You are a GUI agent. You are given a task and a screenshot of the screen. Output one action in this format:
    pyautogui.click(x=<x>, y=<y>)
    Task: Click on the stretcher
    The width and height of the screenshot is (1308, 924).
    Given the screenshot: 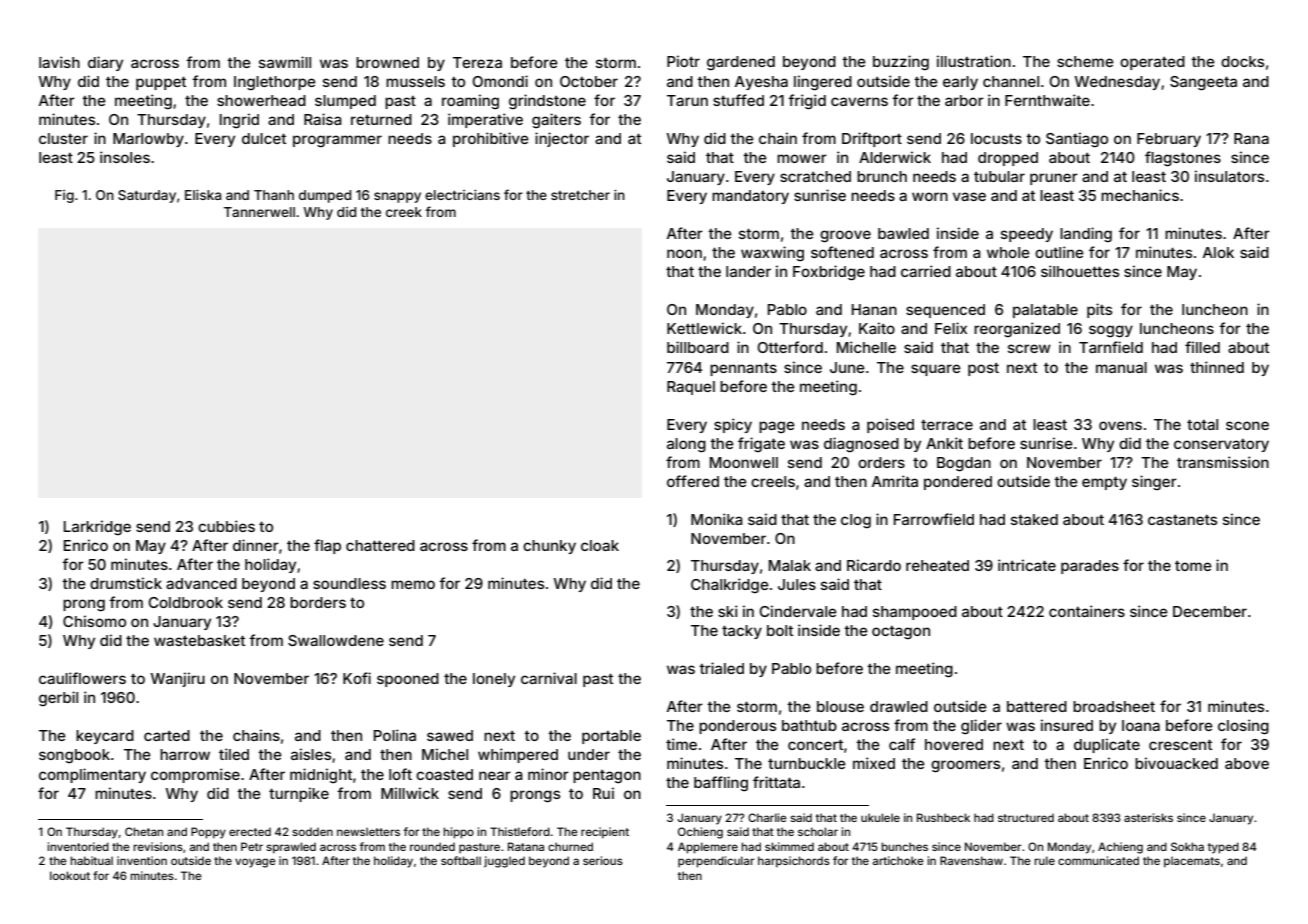 What is the action you would take?
    pyautogui.click(x=580, y=195)
